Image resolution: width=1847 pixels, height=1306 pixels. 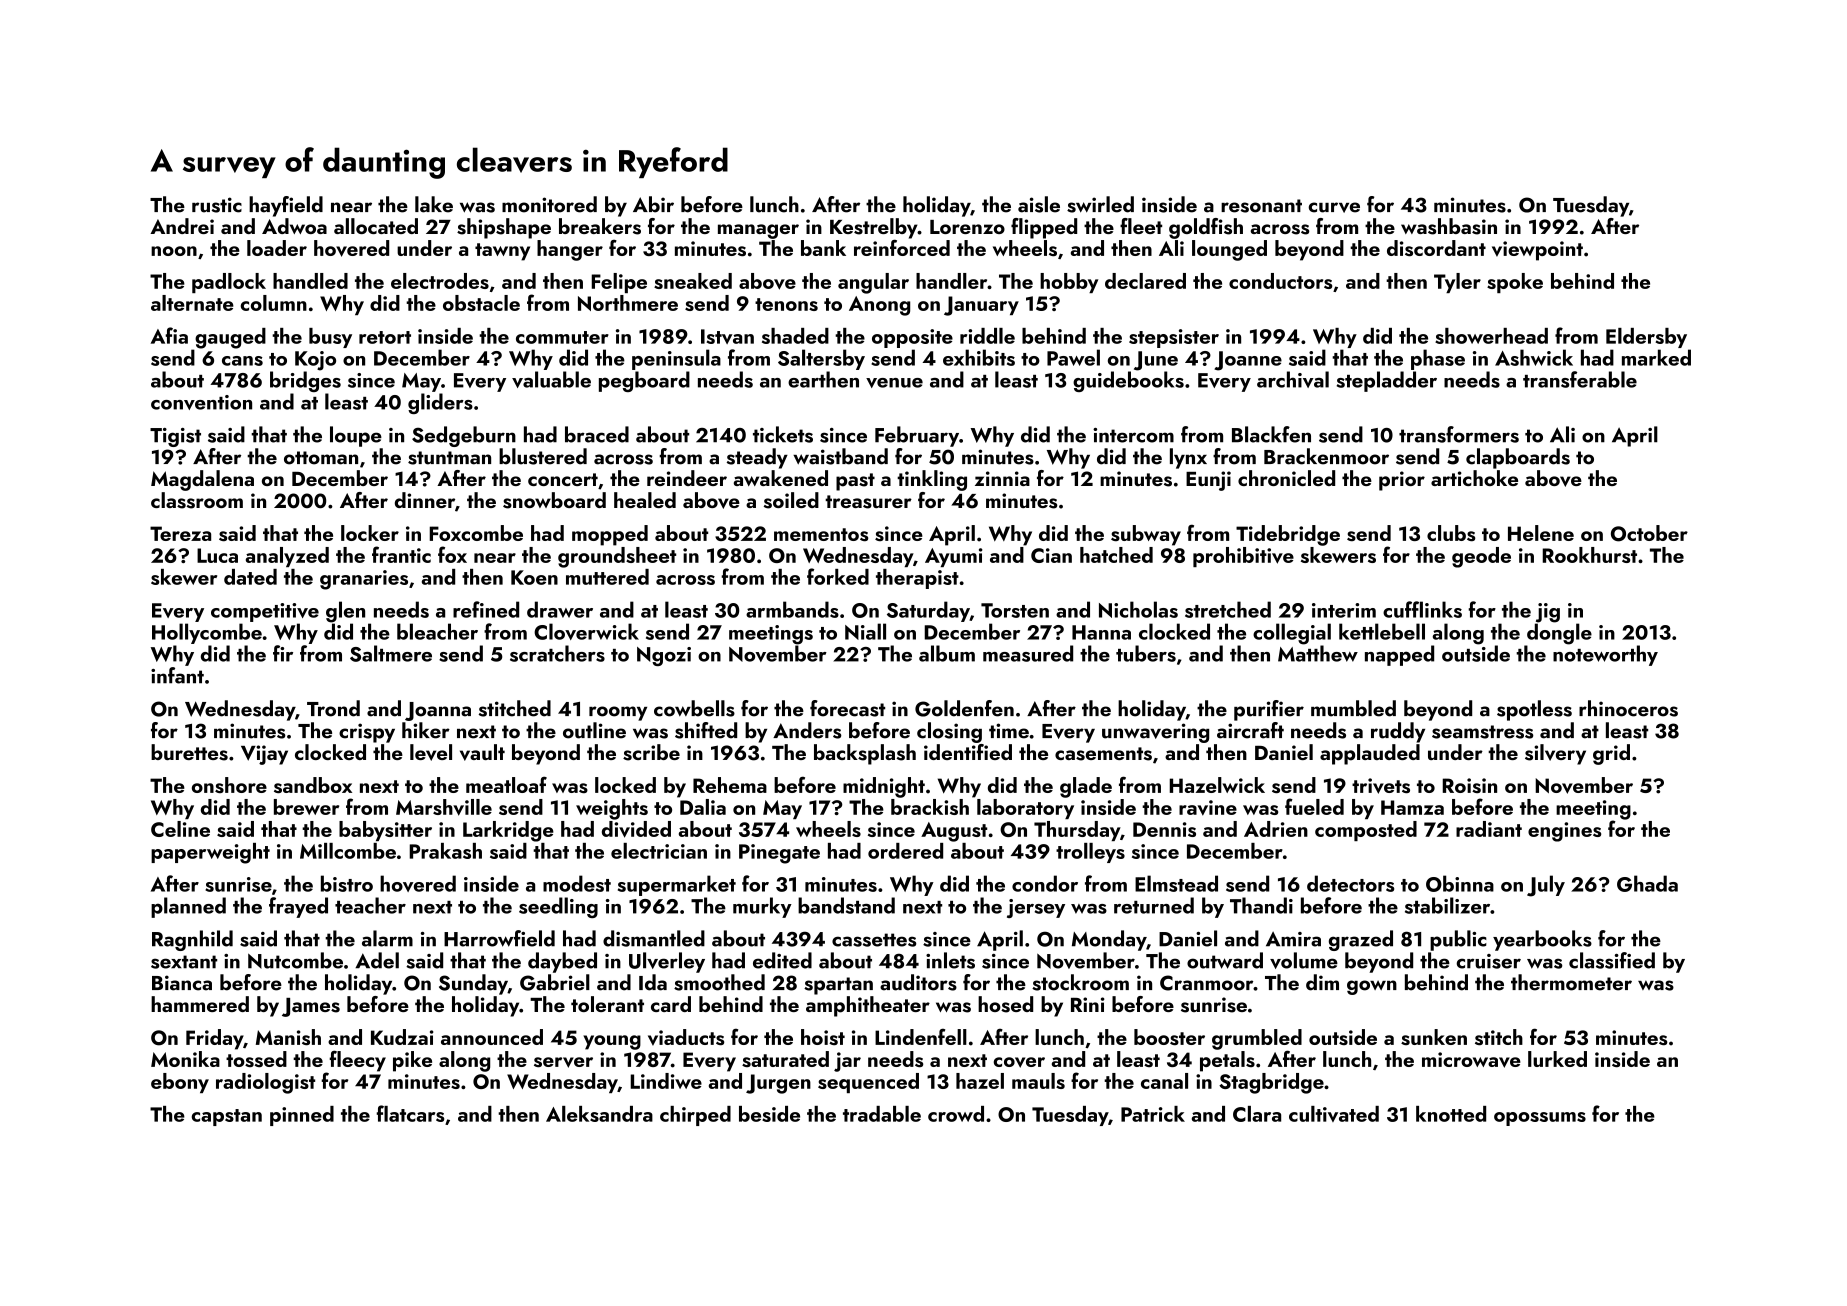 I want to click on Joanna, so click(x=438, y=711).
